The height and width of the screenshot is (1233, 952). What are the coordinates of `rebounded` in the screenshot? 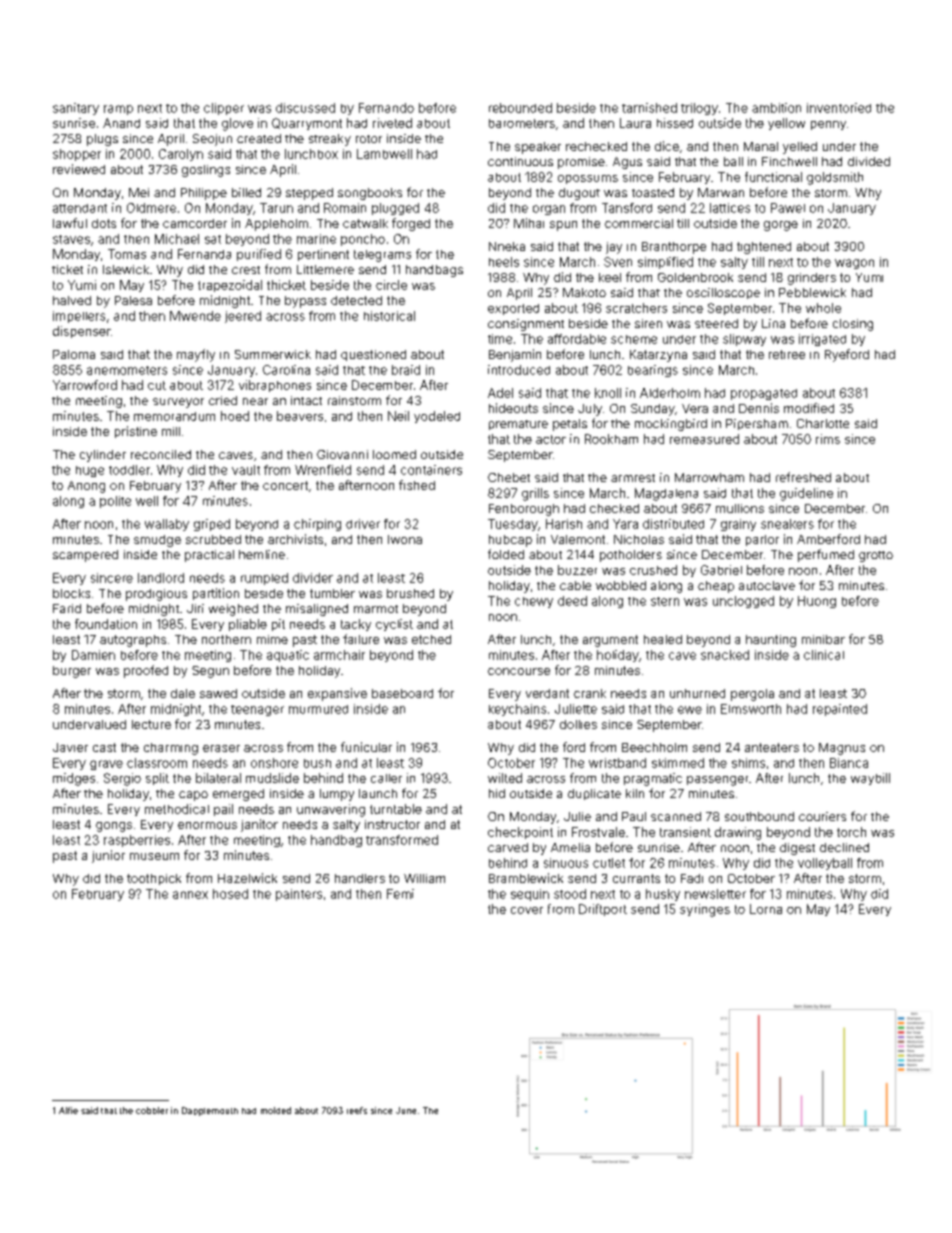 It's located at (520, 108).
